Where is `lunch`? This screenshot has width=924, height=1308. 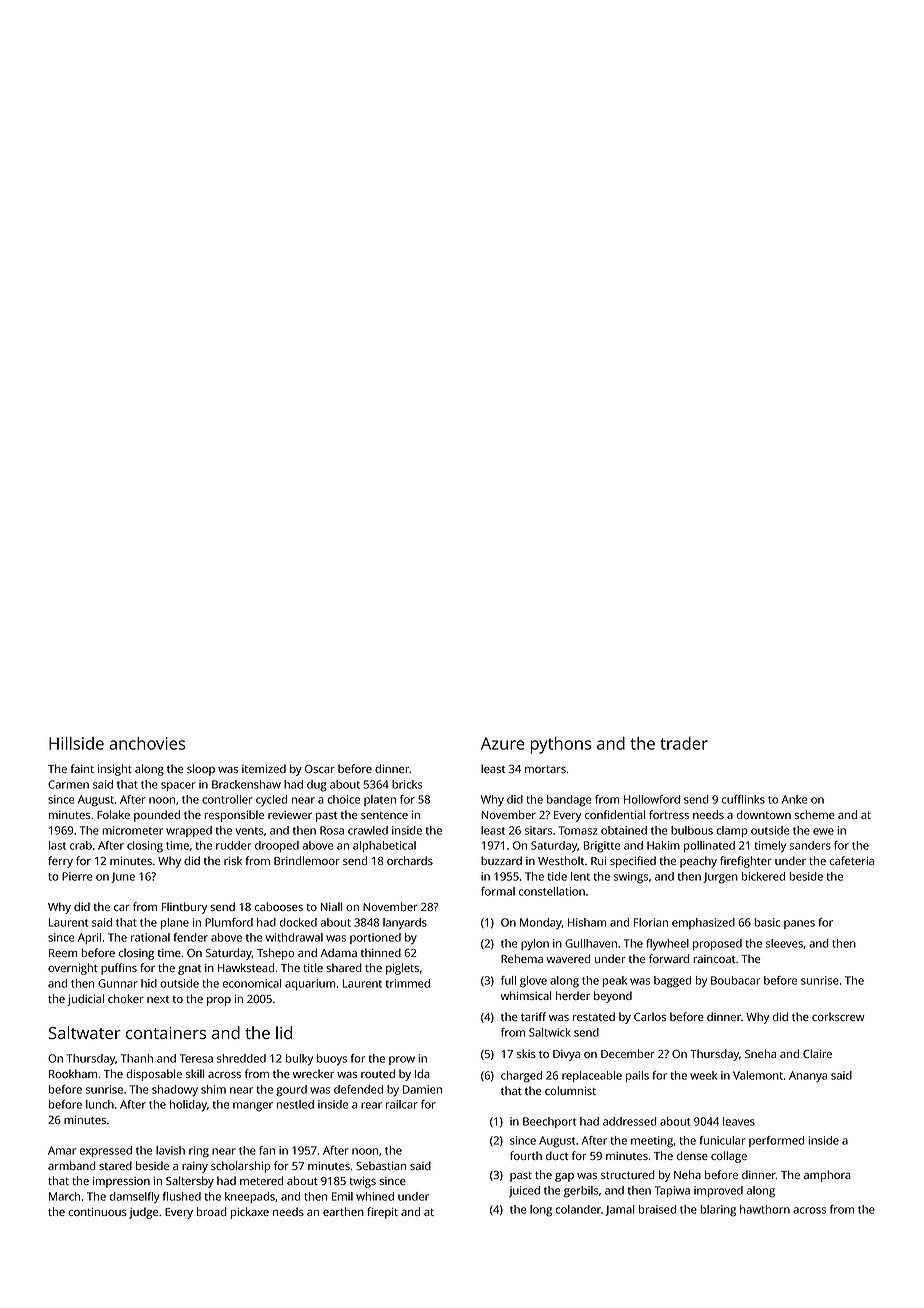 lunch is located at coordinates (100, 1104).
